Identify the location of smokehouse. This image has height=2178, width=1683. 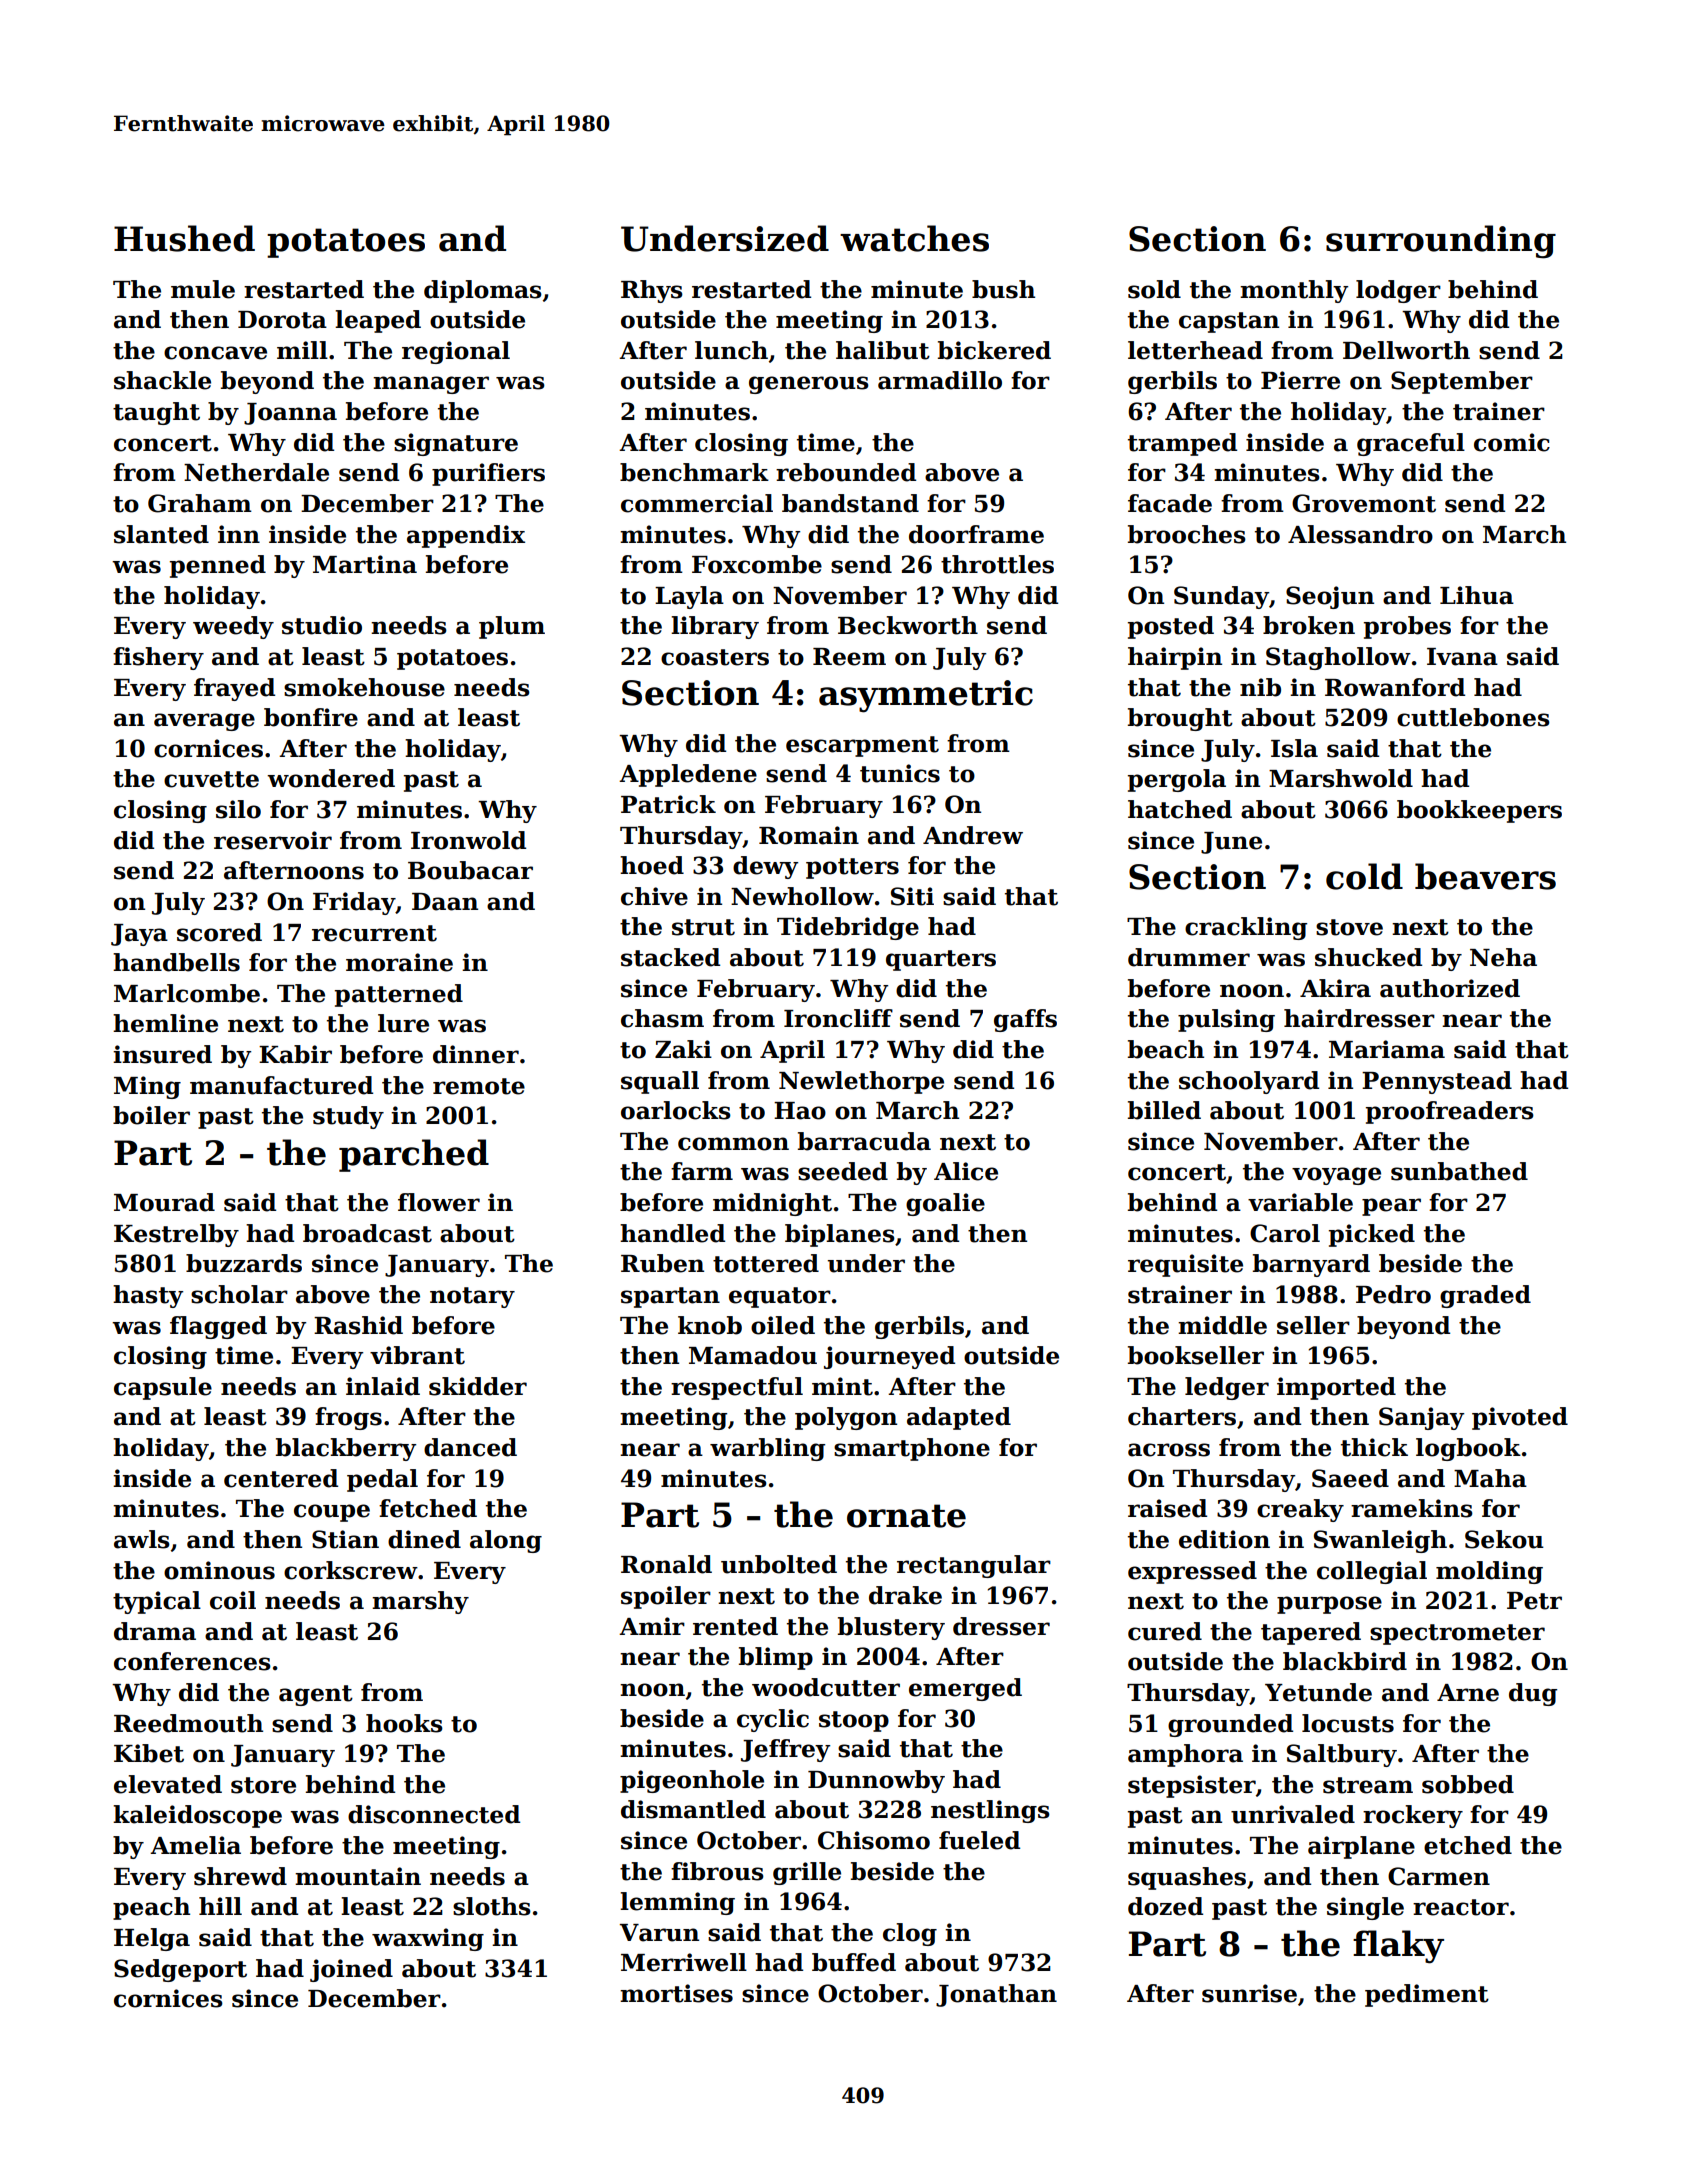
(364, 687).
